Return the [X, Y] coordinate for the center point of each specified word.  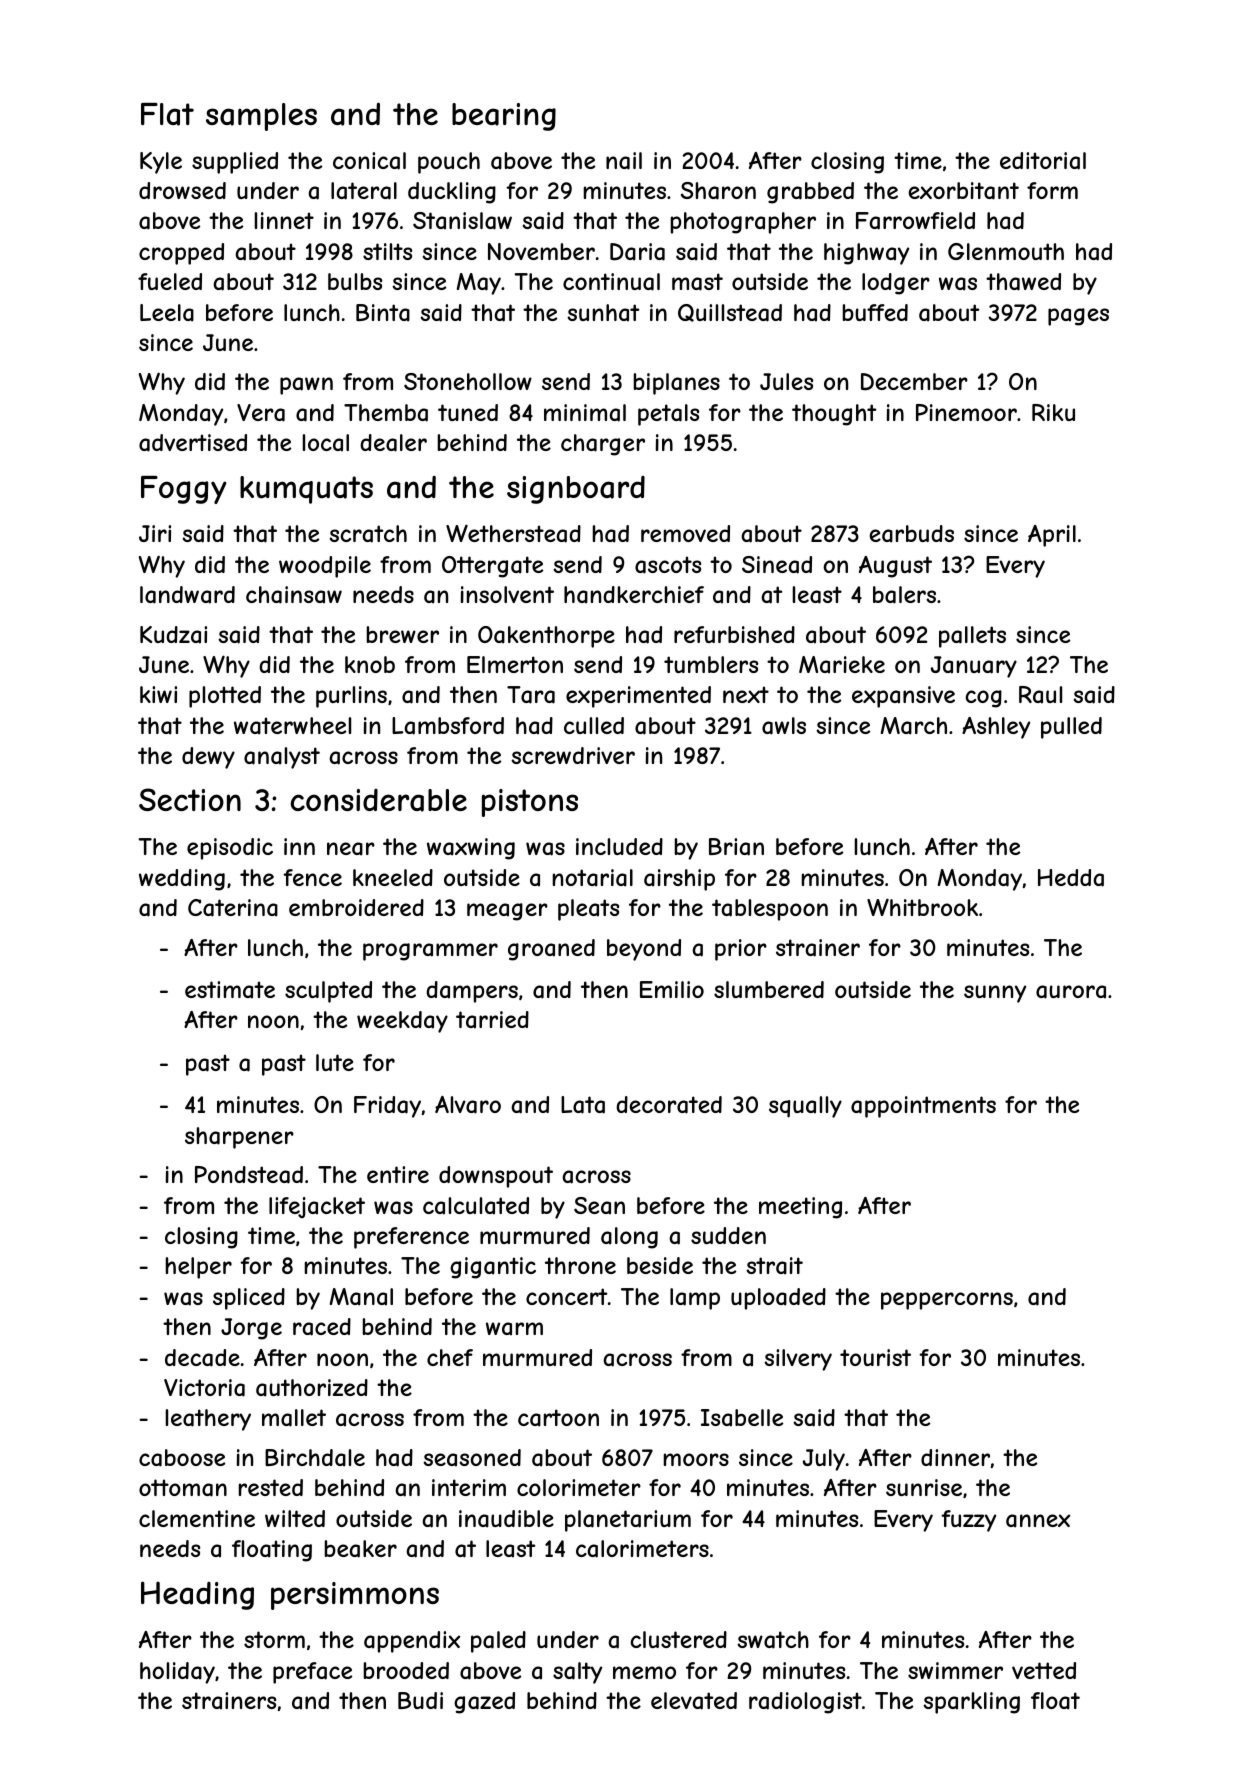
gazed [484, 1703]
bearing [504, 117]
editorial [1043, 161]
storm [274, 1639]
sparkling [971, 1703]
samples [261, 117]
